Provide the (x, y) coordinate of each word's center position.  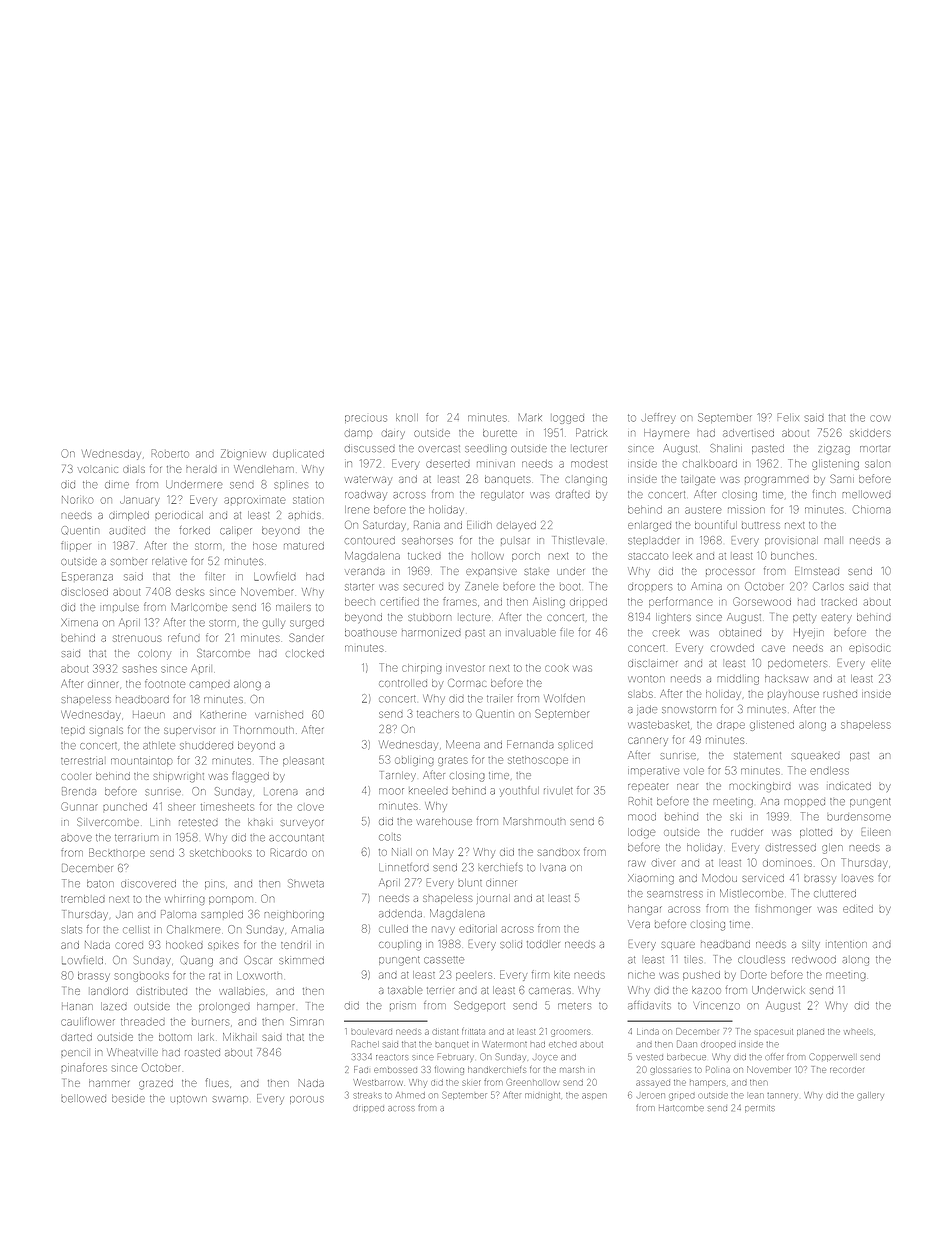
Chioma (872, 509)
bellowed (83, 1099)
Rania (427, 525)
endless (829, 771)
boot (570, 587)
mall (833, 540)
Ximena (80, 623)
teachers (438, 714)
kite (562, 975)
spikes (223, 945)
